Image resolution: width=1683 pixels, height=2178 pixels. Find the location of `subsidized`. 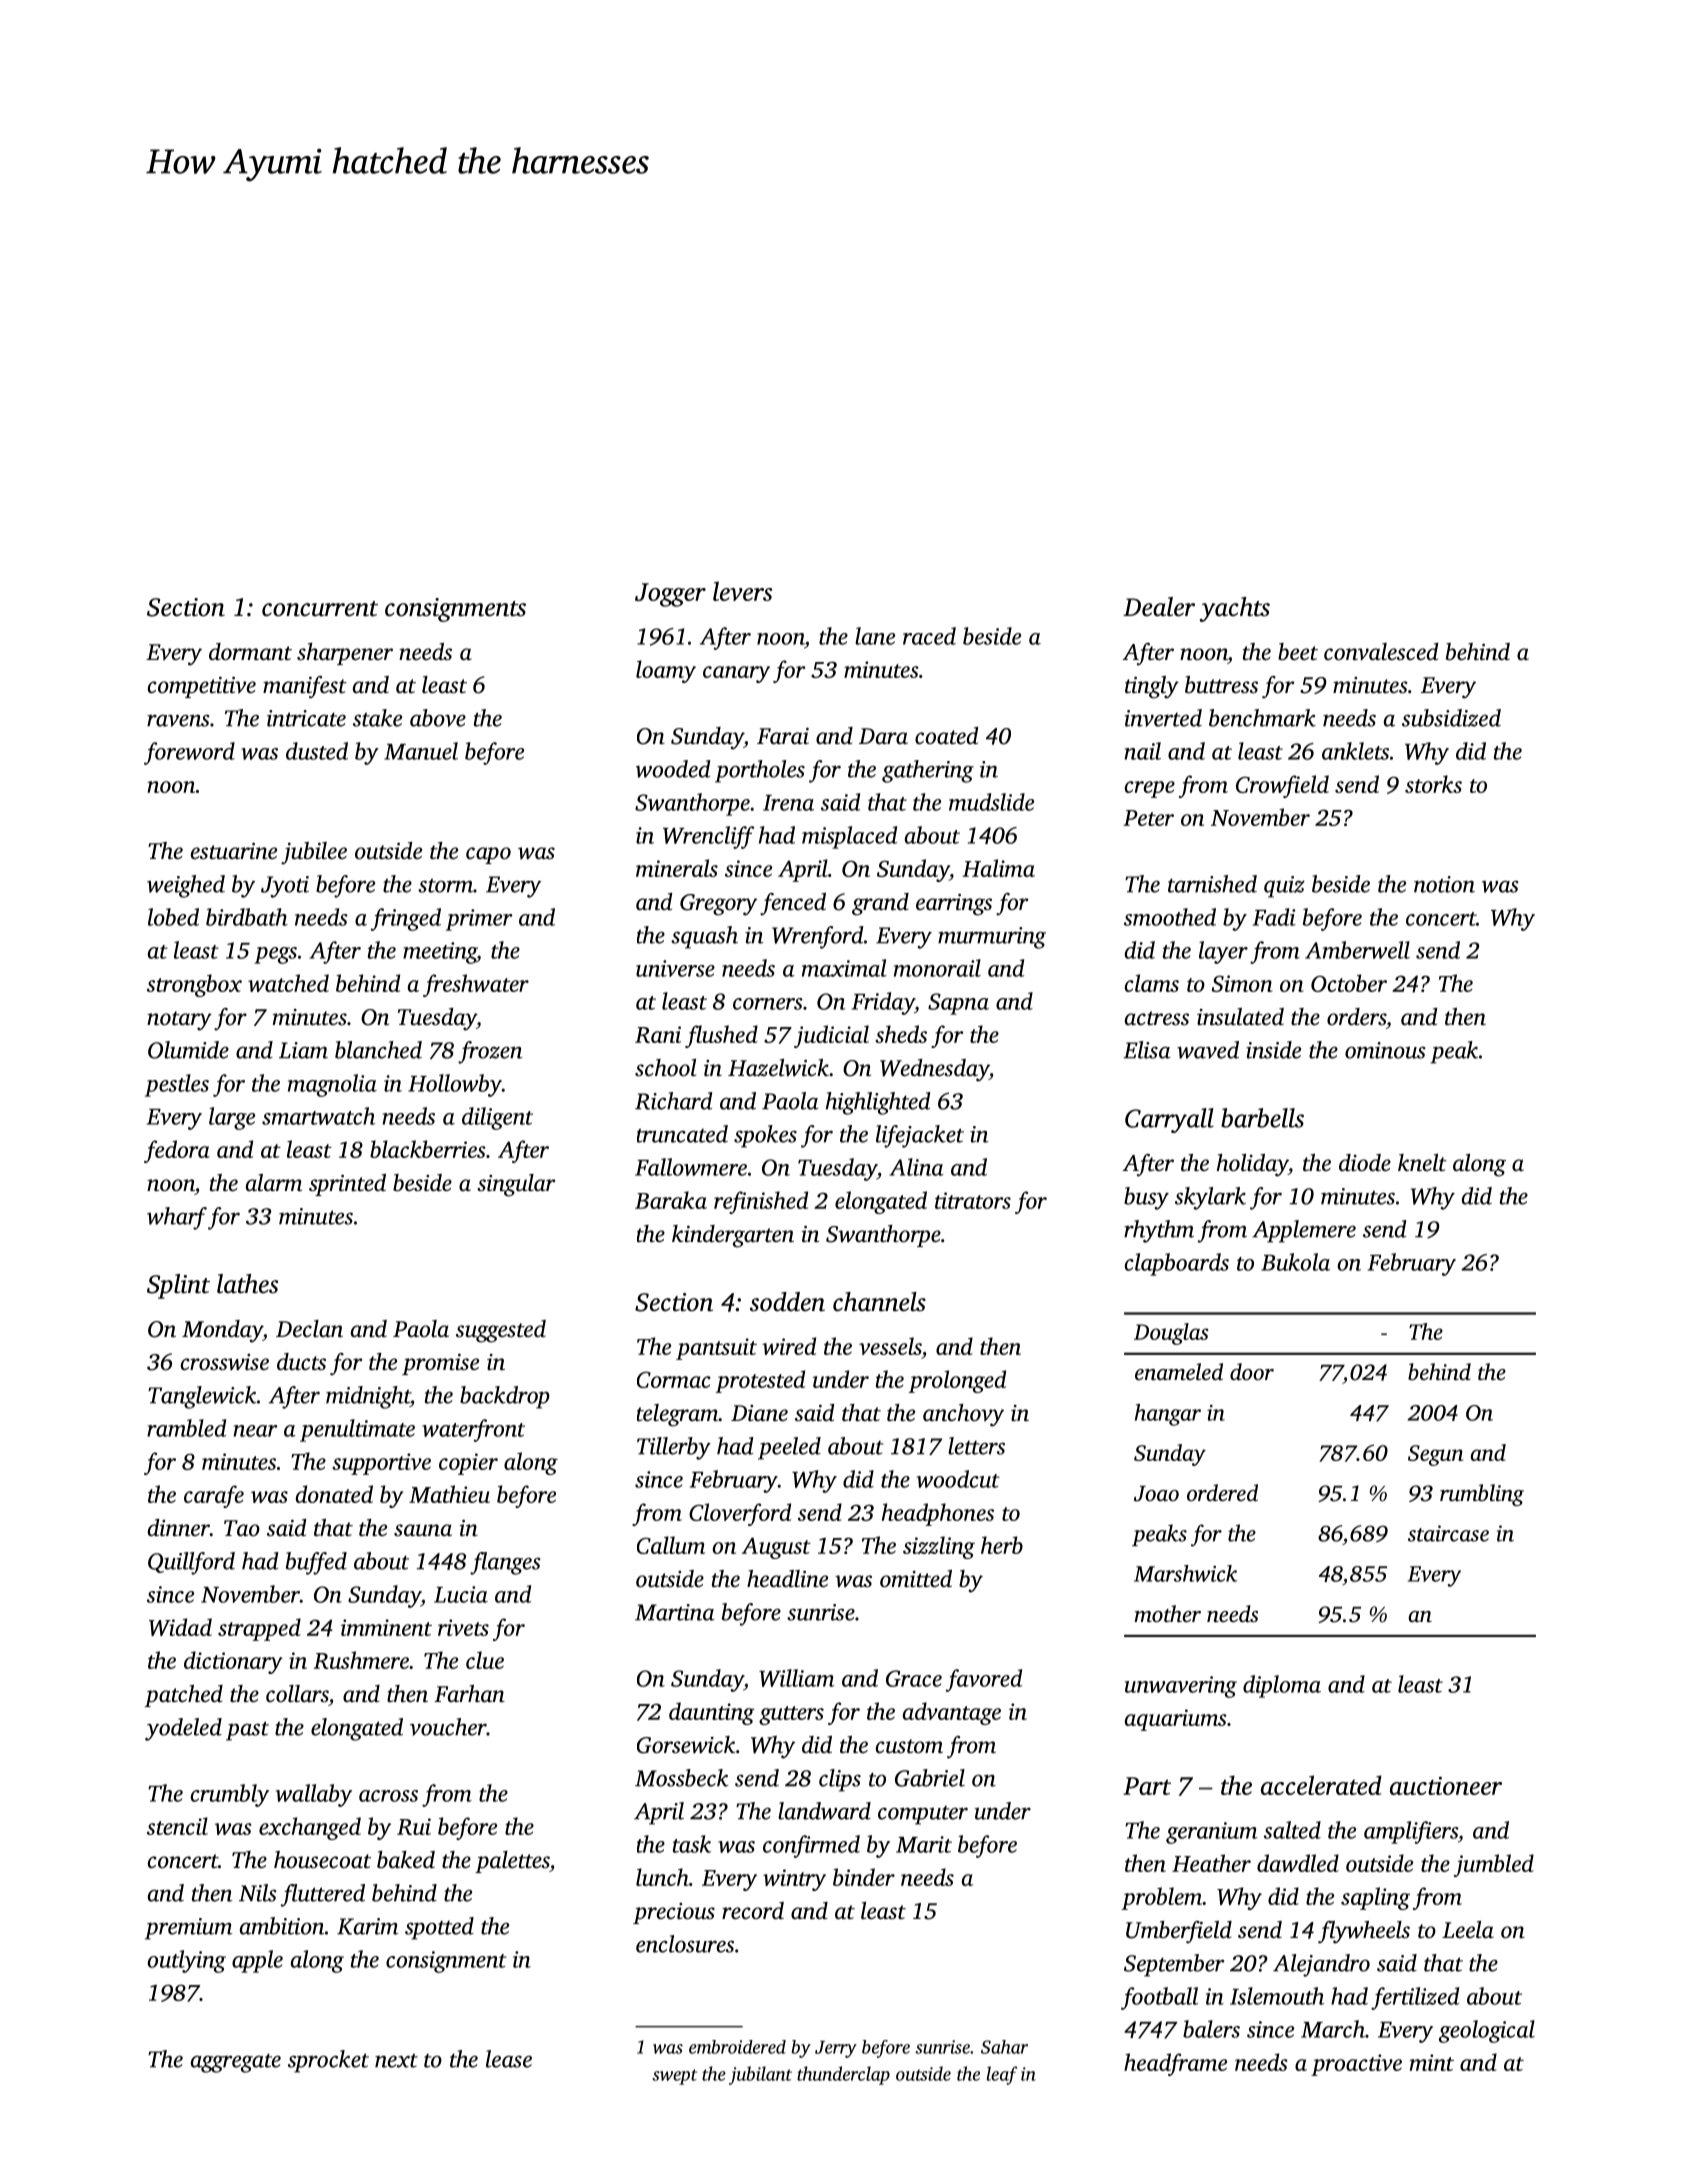

subsidized is located at coordinates (1451, 718).
